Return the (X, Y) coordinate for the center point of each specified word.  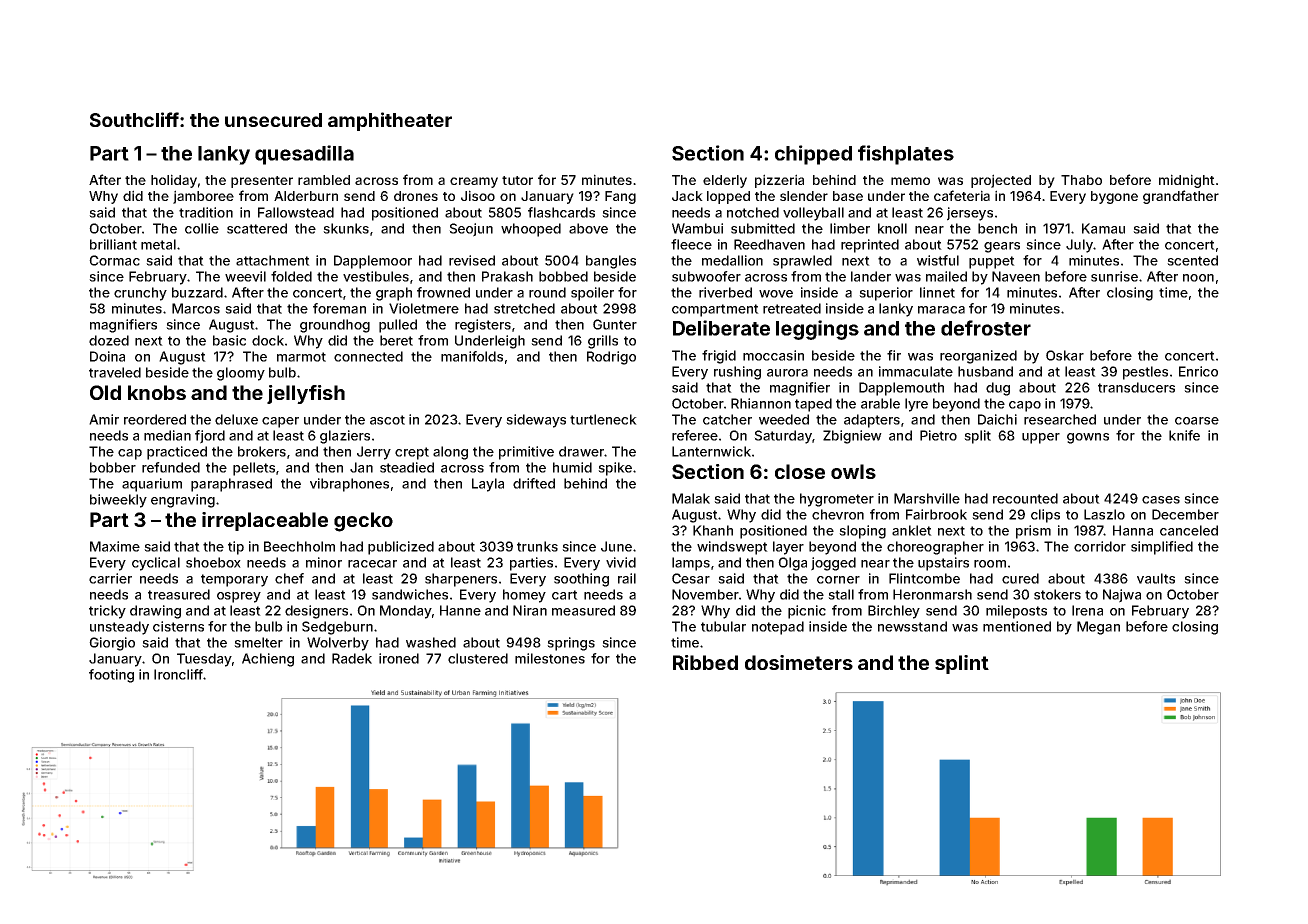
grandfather (1181, 197)
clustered (478, 658)
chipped (813, 155)
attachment (273, 260)
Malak (691, 498)
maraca (941, 310)
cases (1161, 500)
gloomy (241, 374)
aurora (787, 373)
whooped (531, 230)
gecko (363, 522)
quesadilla (304, 155)
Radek (352, 658)
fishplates (906, 155)
